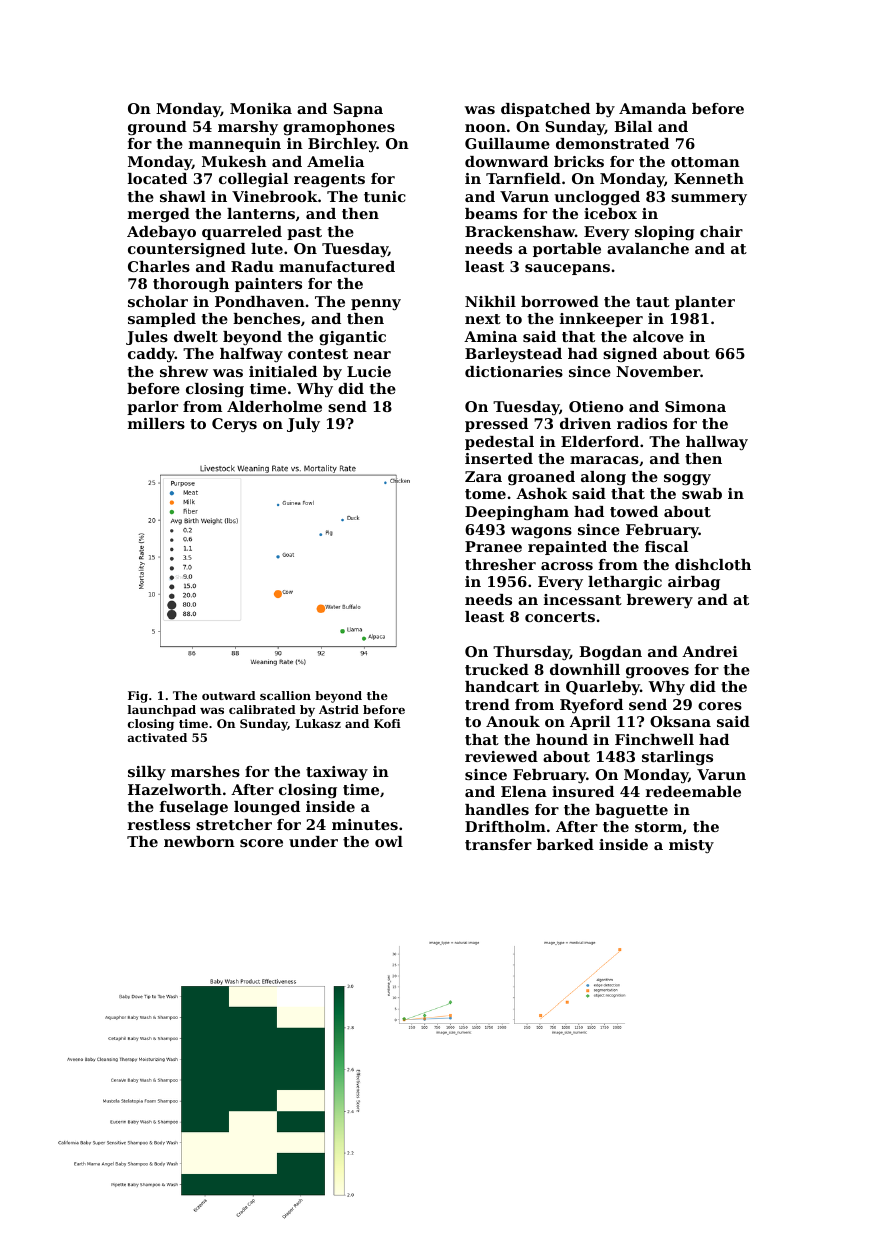 The height and width of the document is (1252, 882). What do you see at coordinates (260, 301) in the document?
I see `Pondhaven` at bounding box center [260, 301].
